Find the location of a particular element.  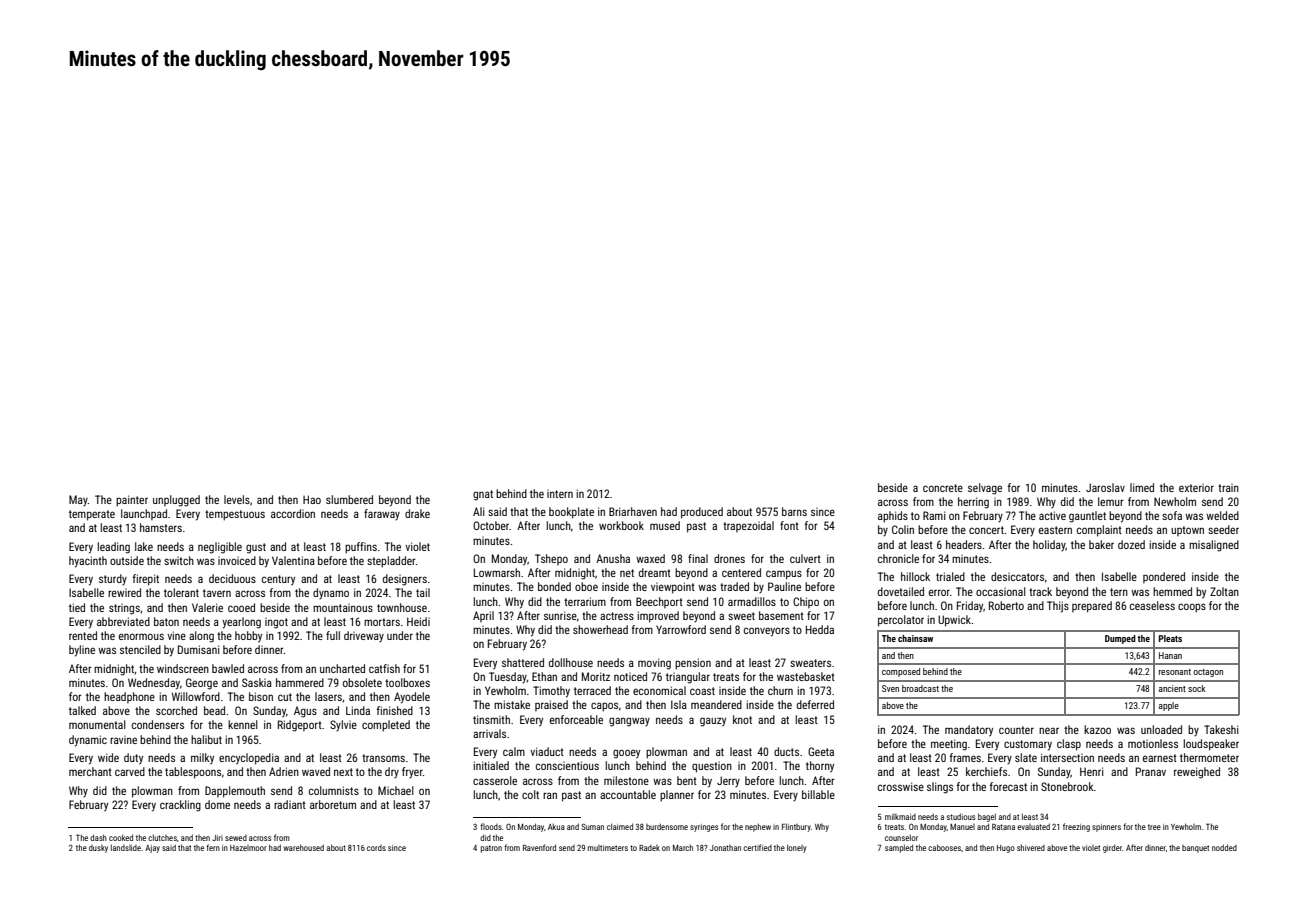

May is located at coordinates (78, 500).
